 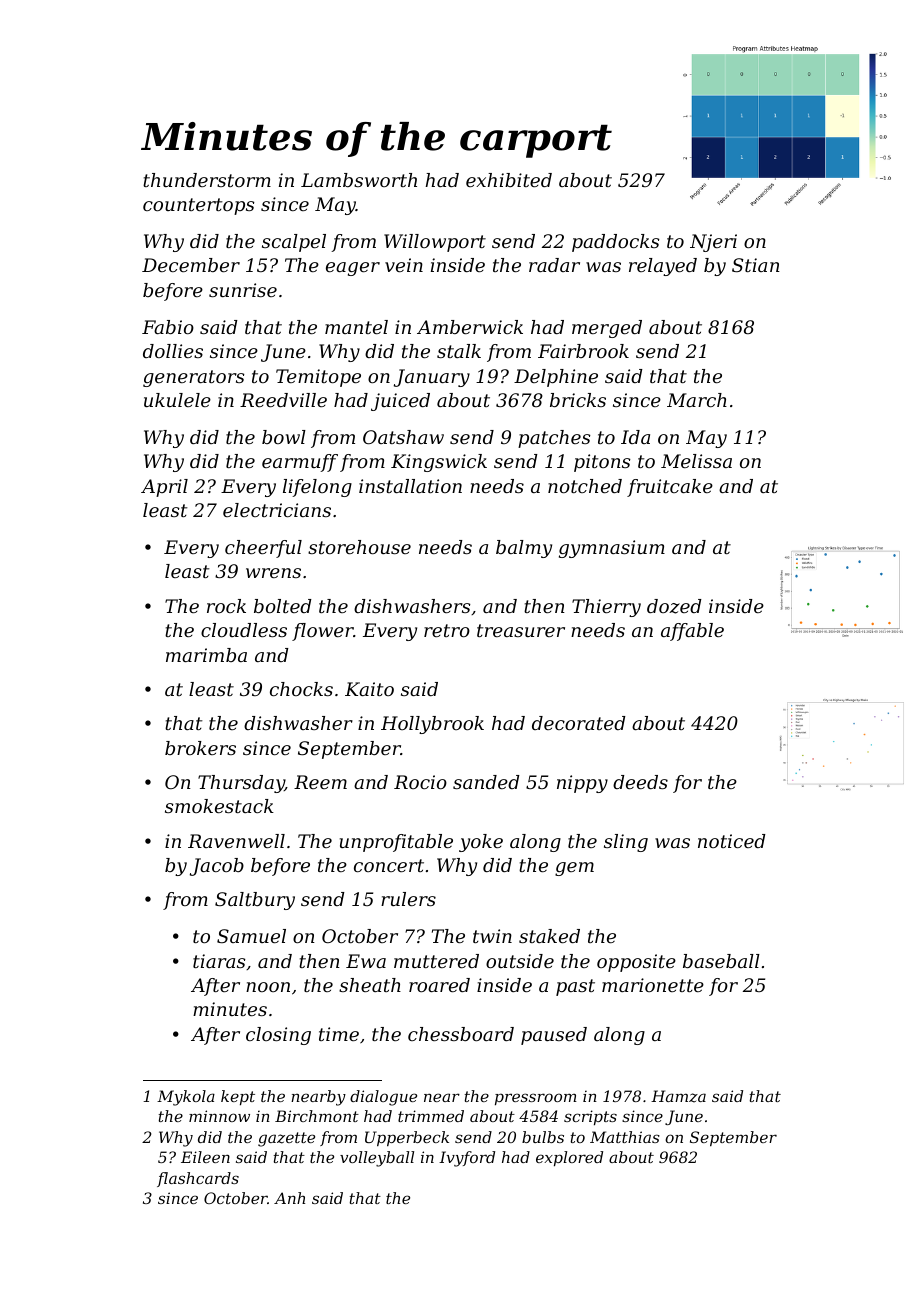 What do you see at coordinates (219, 806) in the screenshot?
I see `smokestack` at bounding box center [219, 806].
